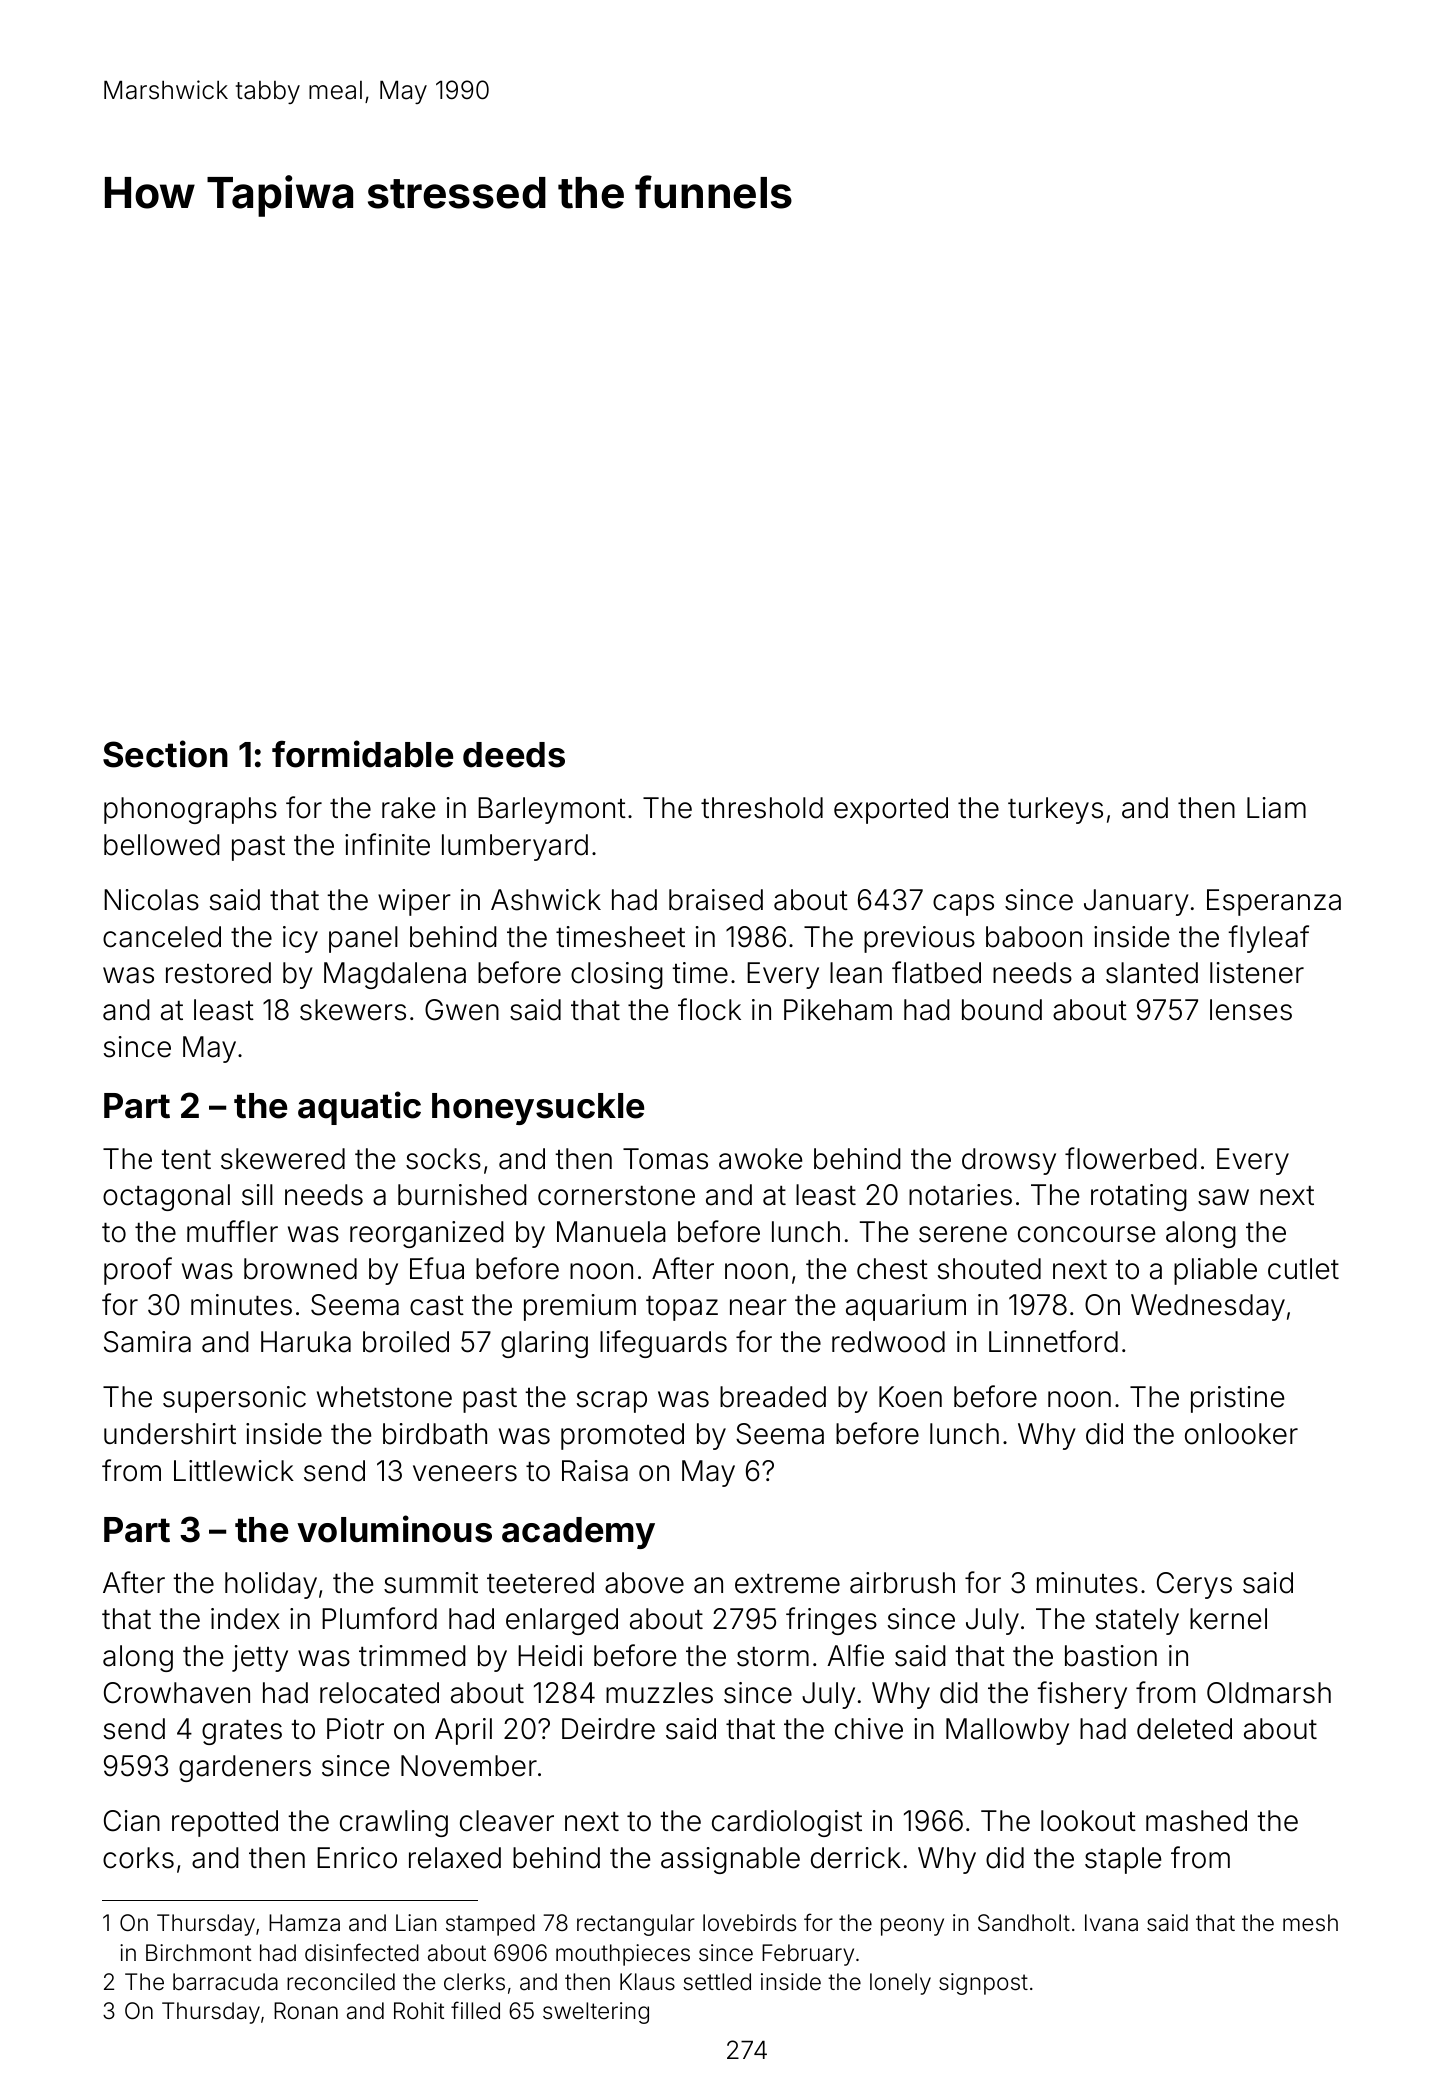 The width and height of the image is (1450, 2100). Describe the element at coordinates (463, 1731) in the image. I see `April` at that location.
